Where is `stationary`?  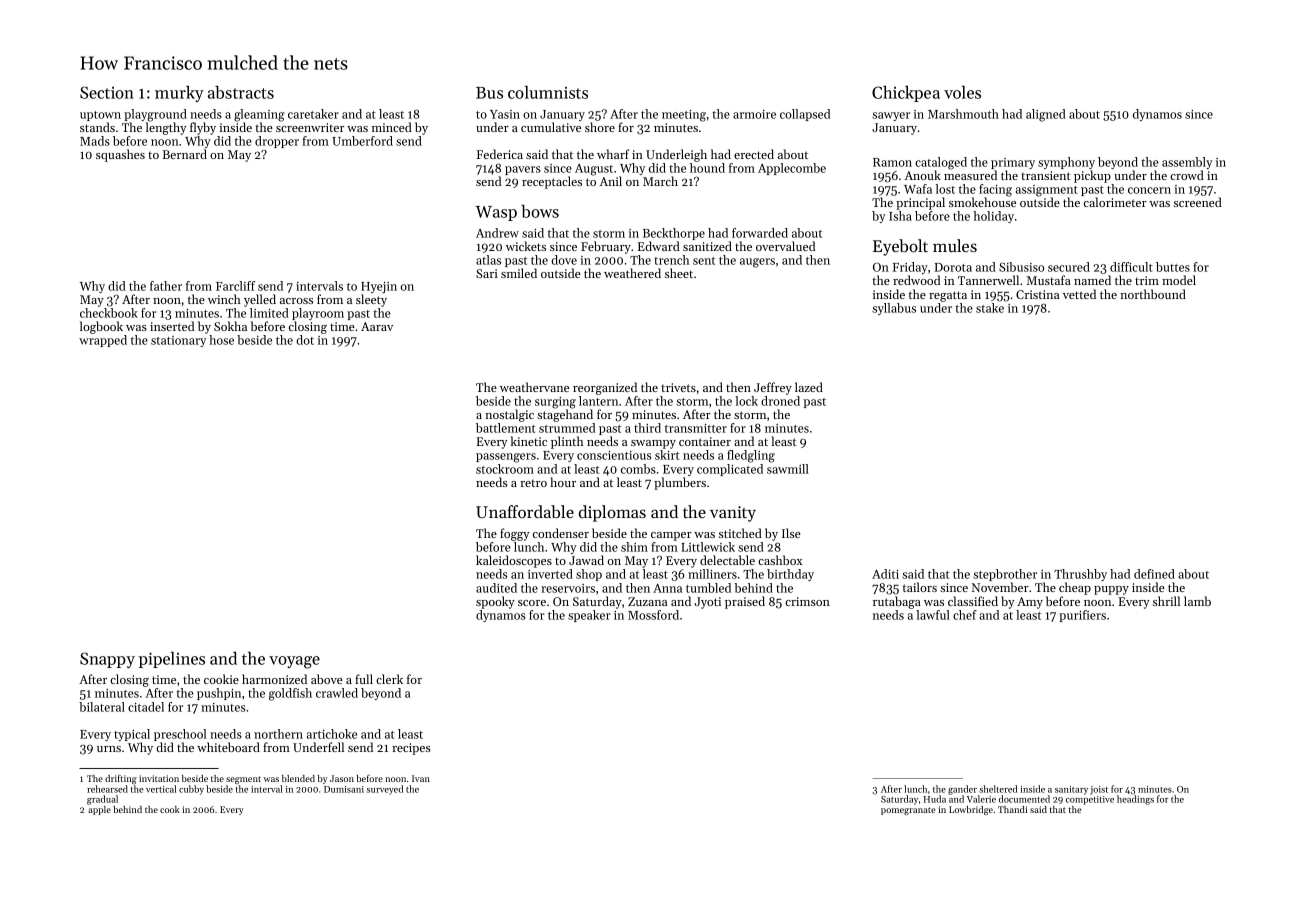 stationary is located at coordinates (178, 341).
